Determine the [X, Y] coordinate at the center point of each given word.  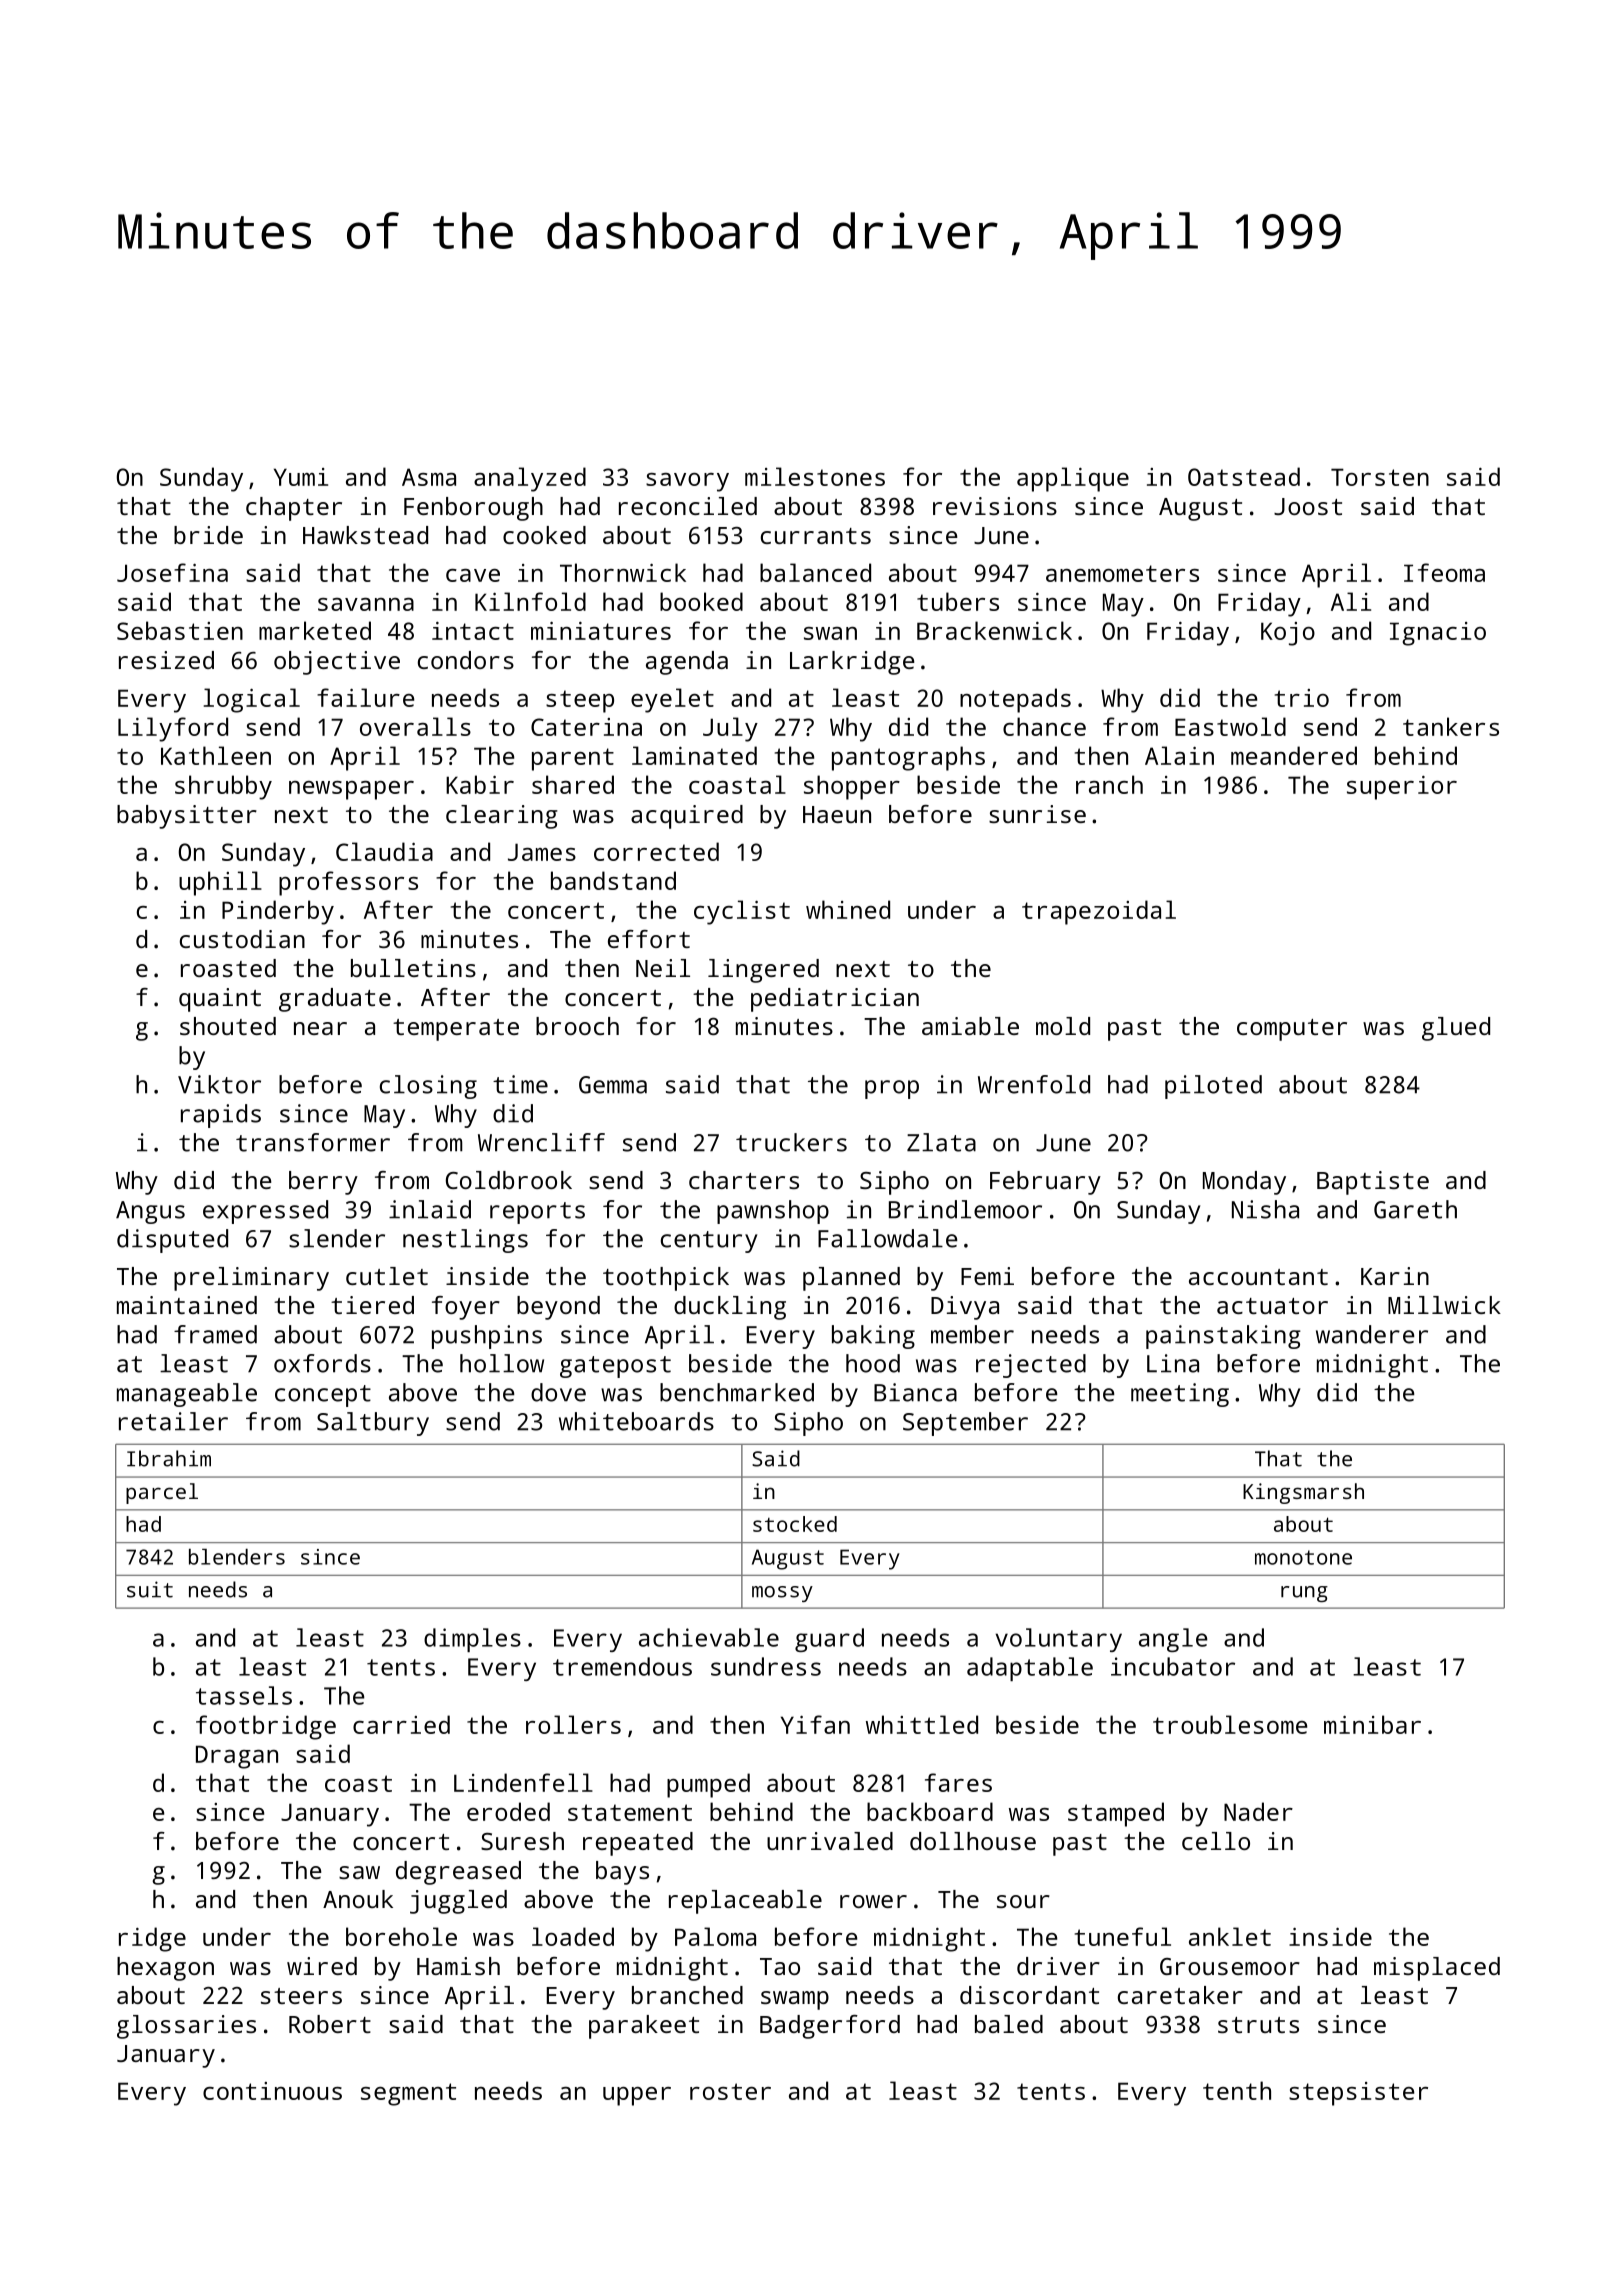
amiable [970, 1026]
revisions [995, 506]
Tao [780, 1966]
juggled [458, 1902]
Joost [1308, 506]
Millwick [1444, 1305]
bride [208, 535]
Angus [150, 1212]
